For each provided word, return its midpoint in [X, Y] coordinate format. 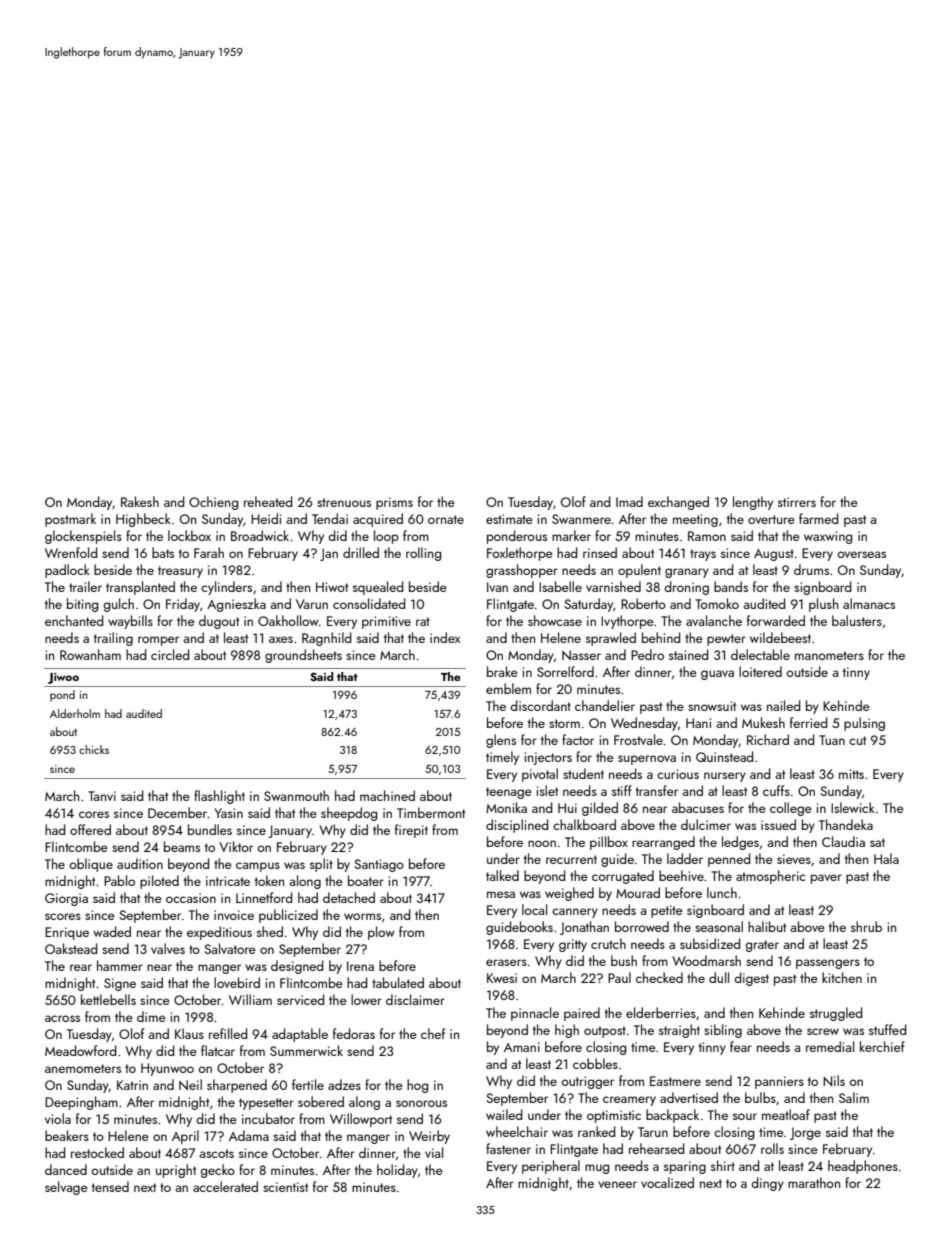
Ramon [707, 536]
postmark [70, 520]
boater [366, 880]
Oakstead [71, 948]
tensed [110, 1186]
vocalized [667, 1182]
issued [778, 824]
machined [387, 795]
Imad [629, 501]
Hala [886, 858]
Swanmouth [296, 795]
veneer [617, 1184]
